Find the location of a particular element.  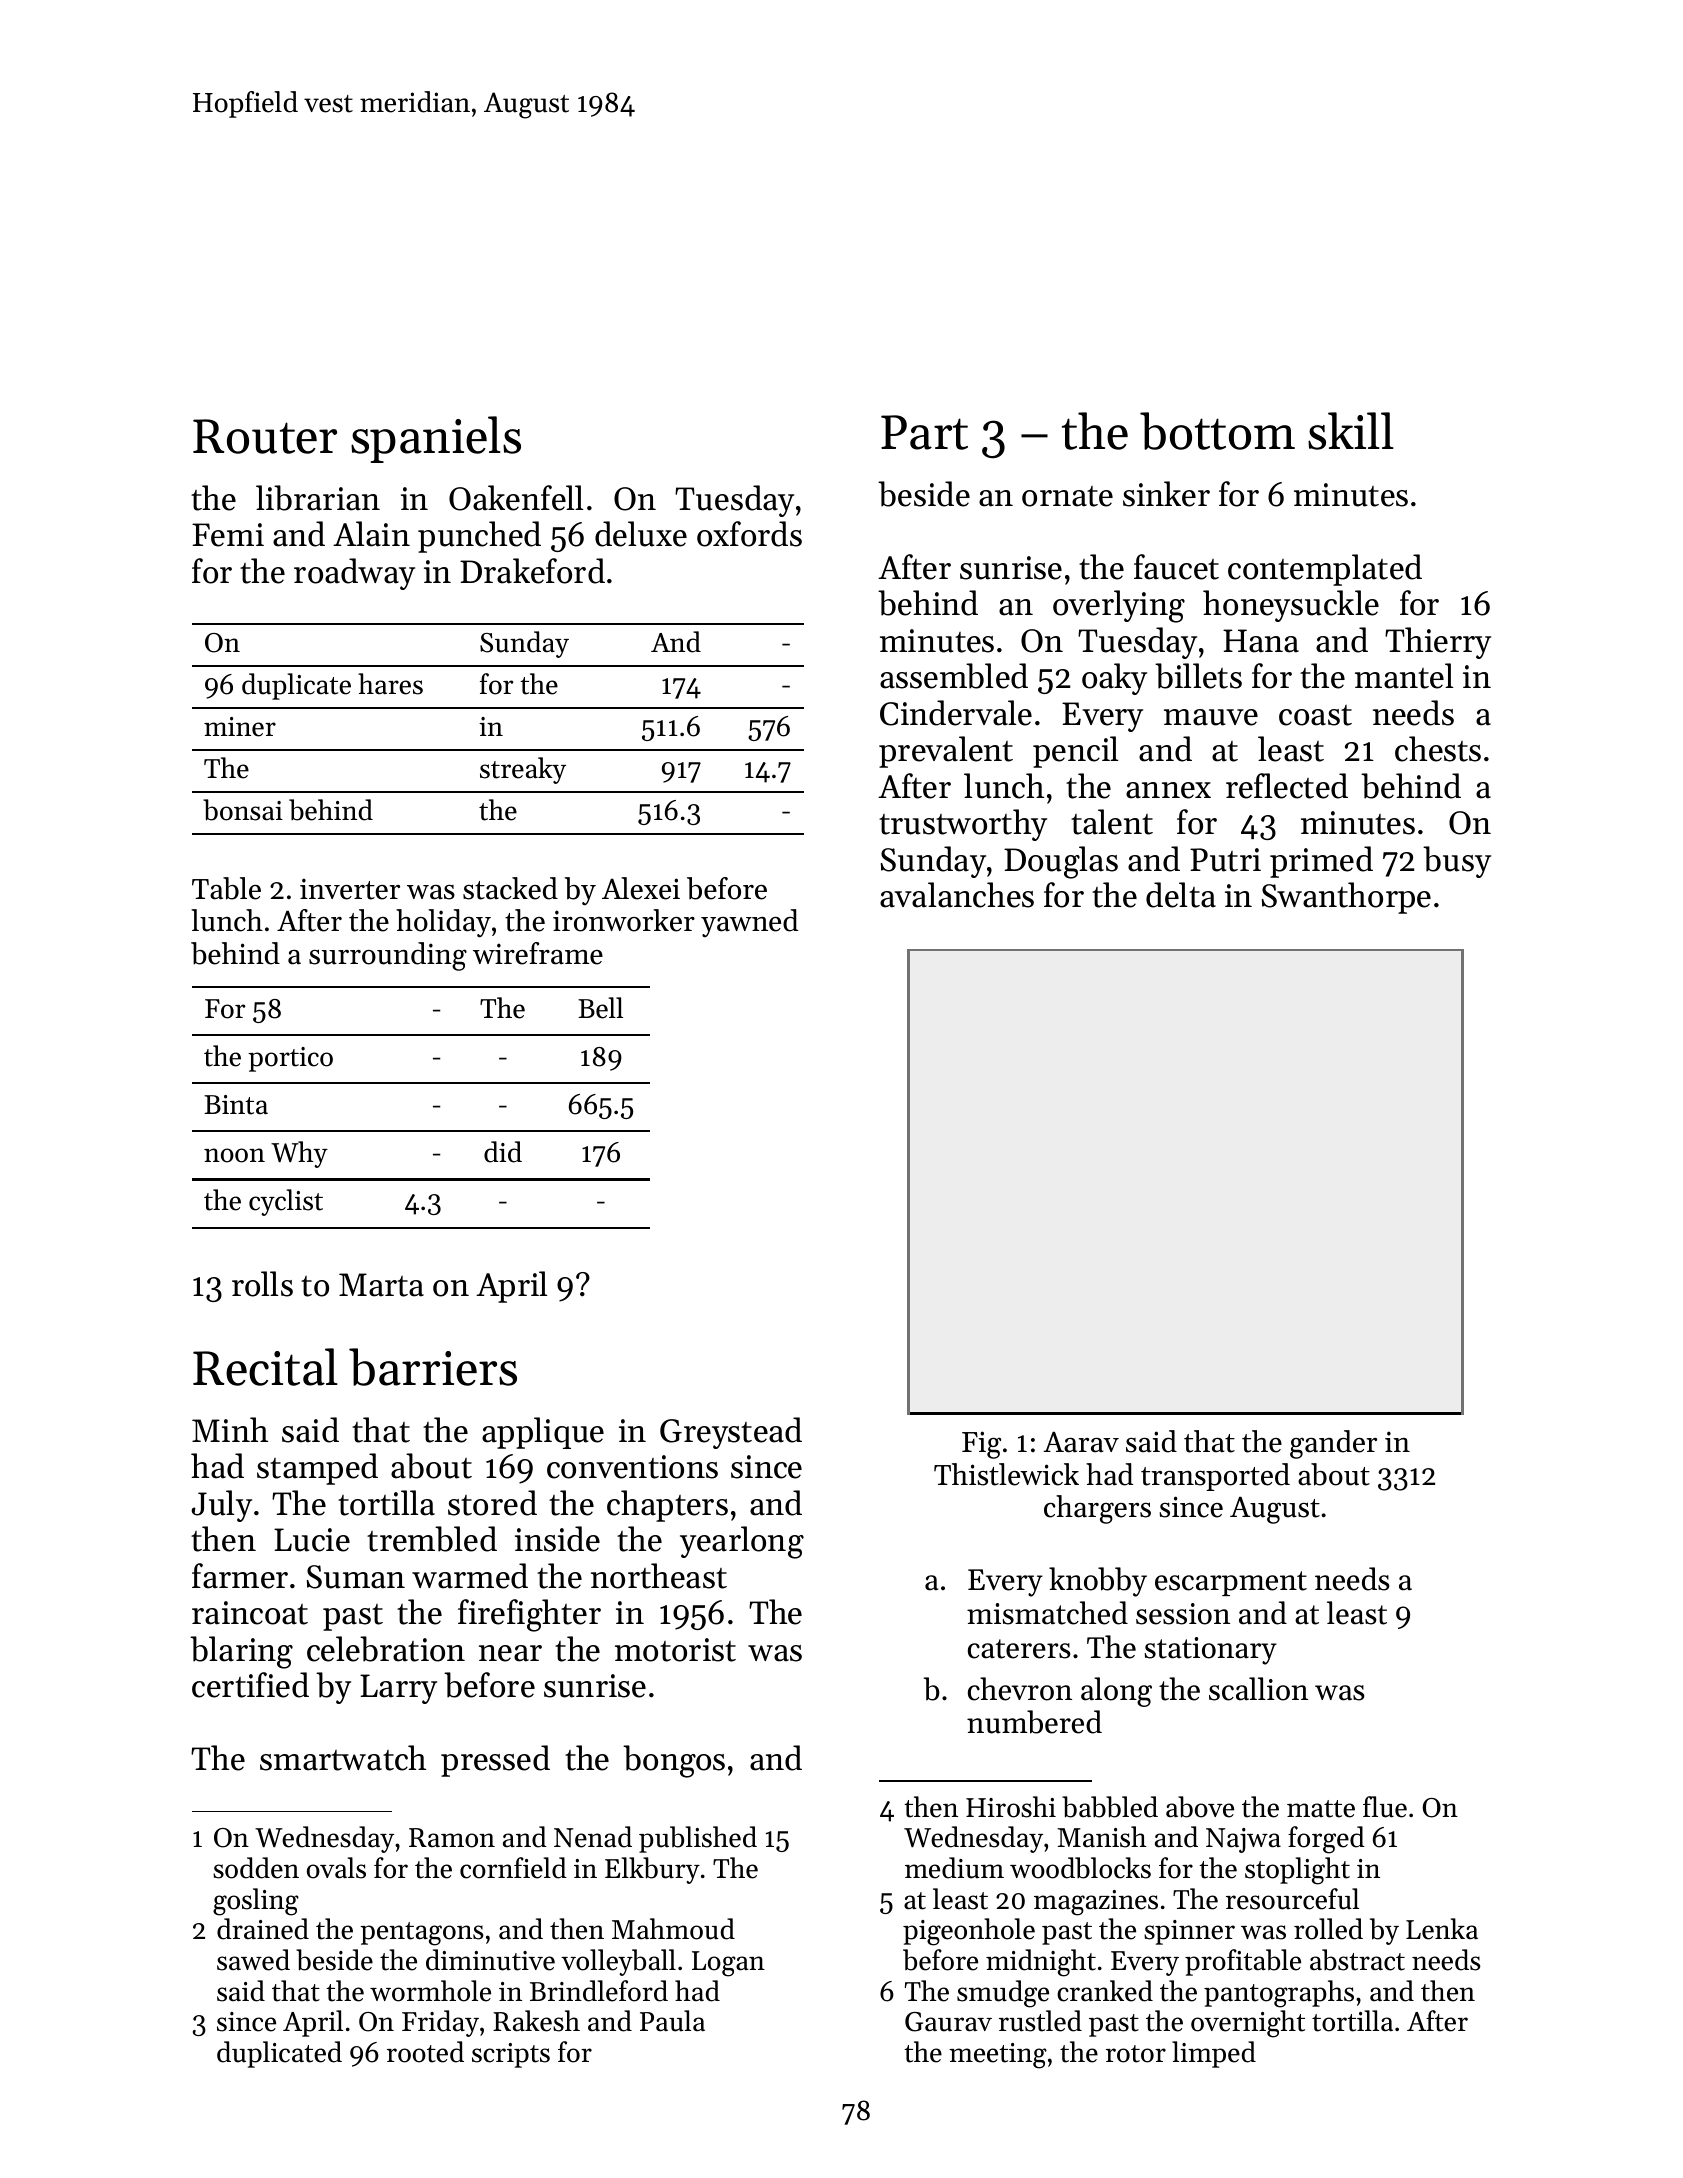

bottom is located at coordinates (1217, 431).
